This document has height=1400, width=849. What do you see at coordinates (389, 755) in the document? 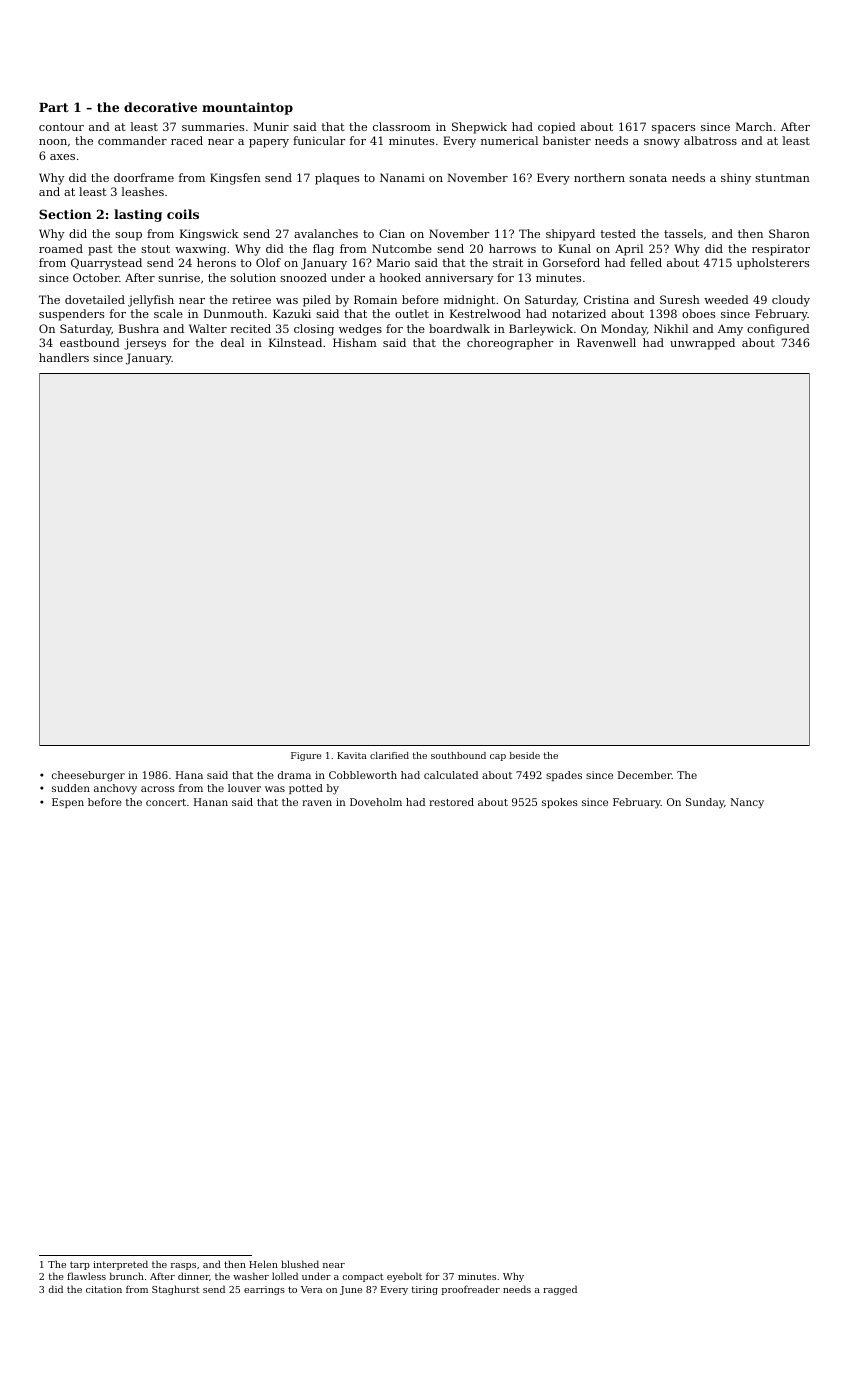
I see `clarified` at bounding box center [389, 755].
